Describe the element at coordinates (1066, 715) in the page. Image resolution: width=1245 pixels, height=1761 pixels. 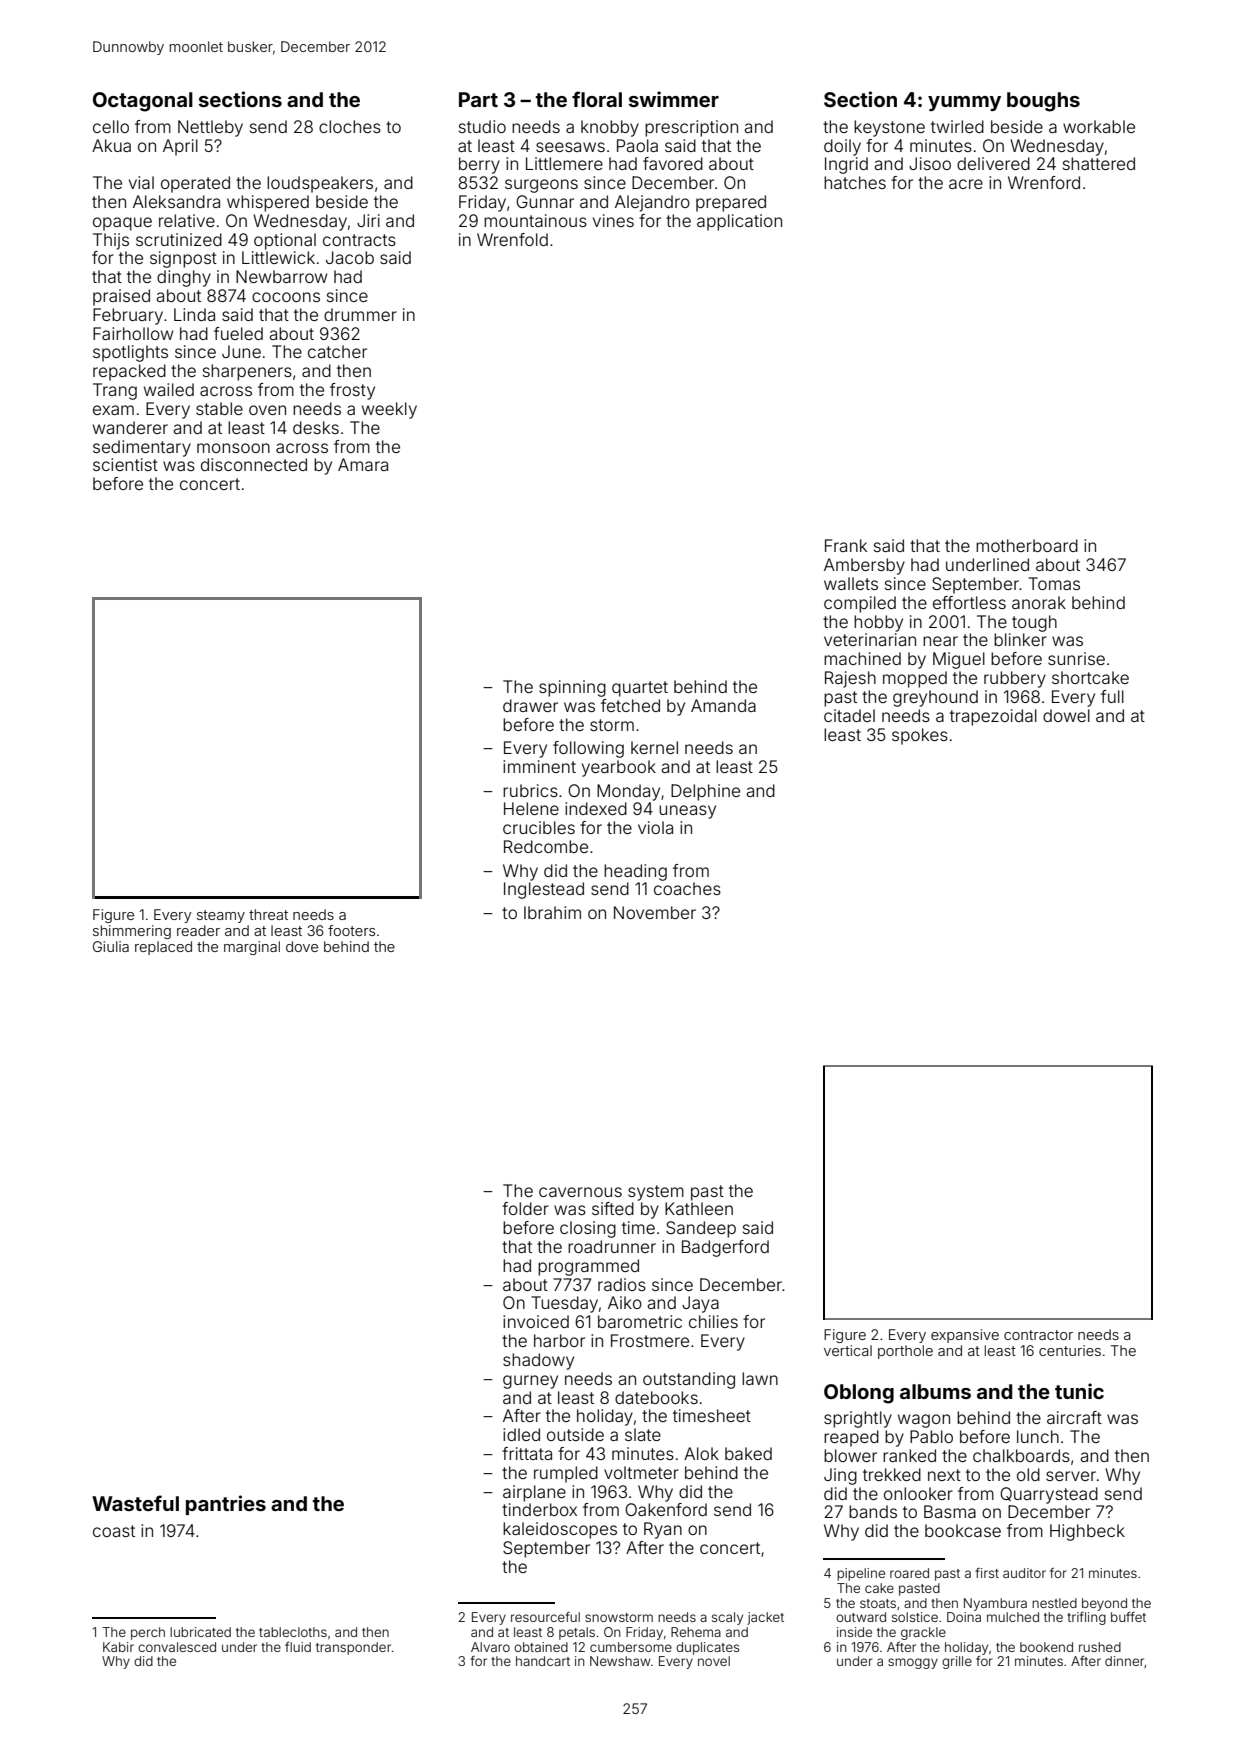
I see `dowel` at that location.
